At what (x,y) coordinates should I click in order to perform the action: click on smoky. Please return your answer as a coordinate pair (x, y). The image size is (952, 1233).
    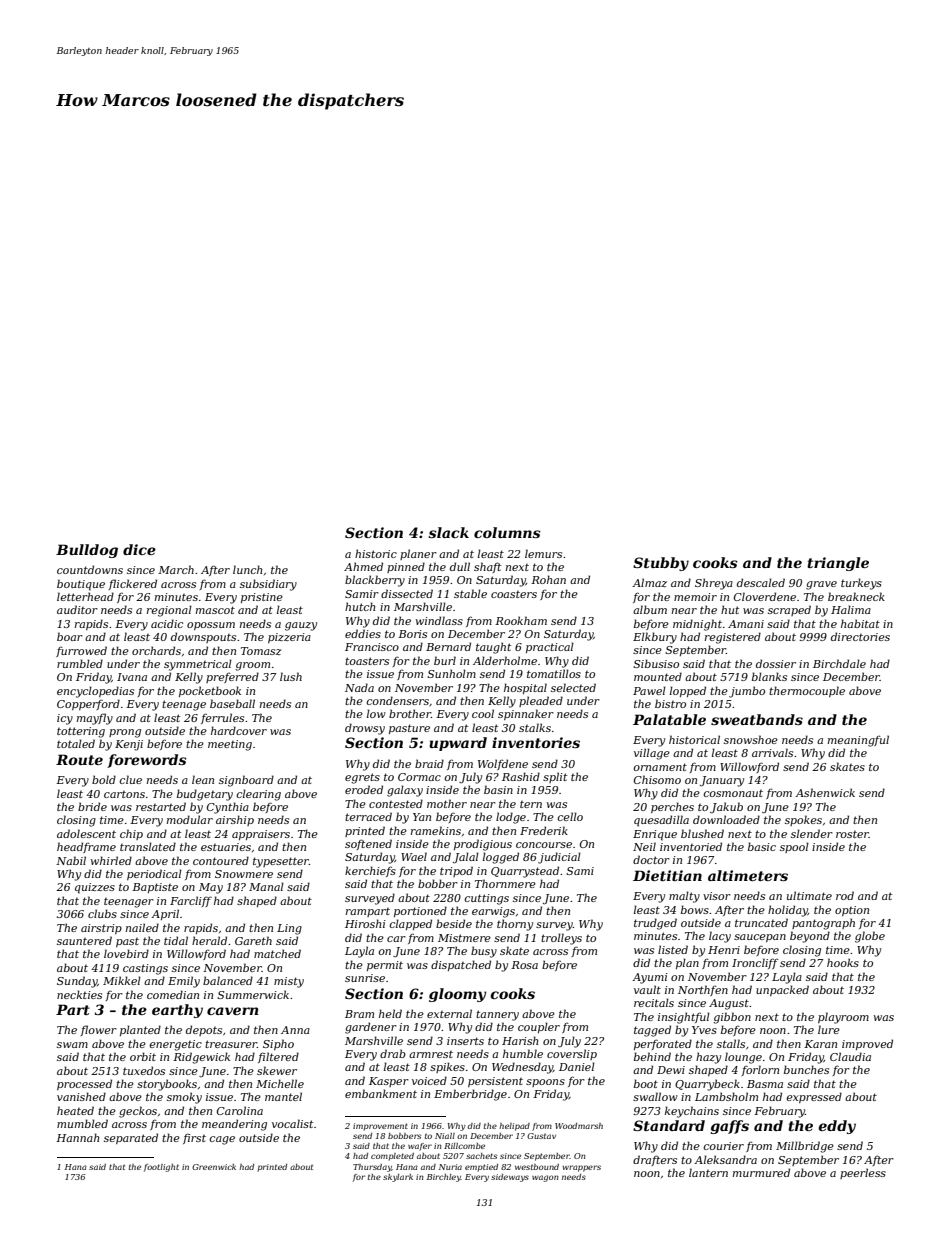
    Looking at the image, I should click on (184, 1098).
